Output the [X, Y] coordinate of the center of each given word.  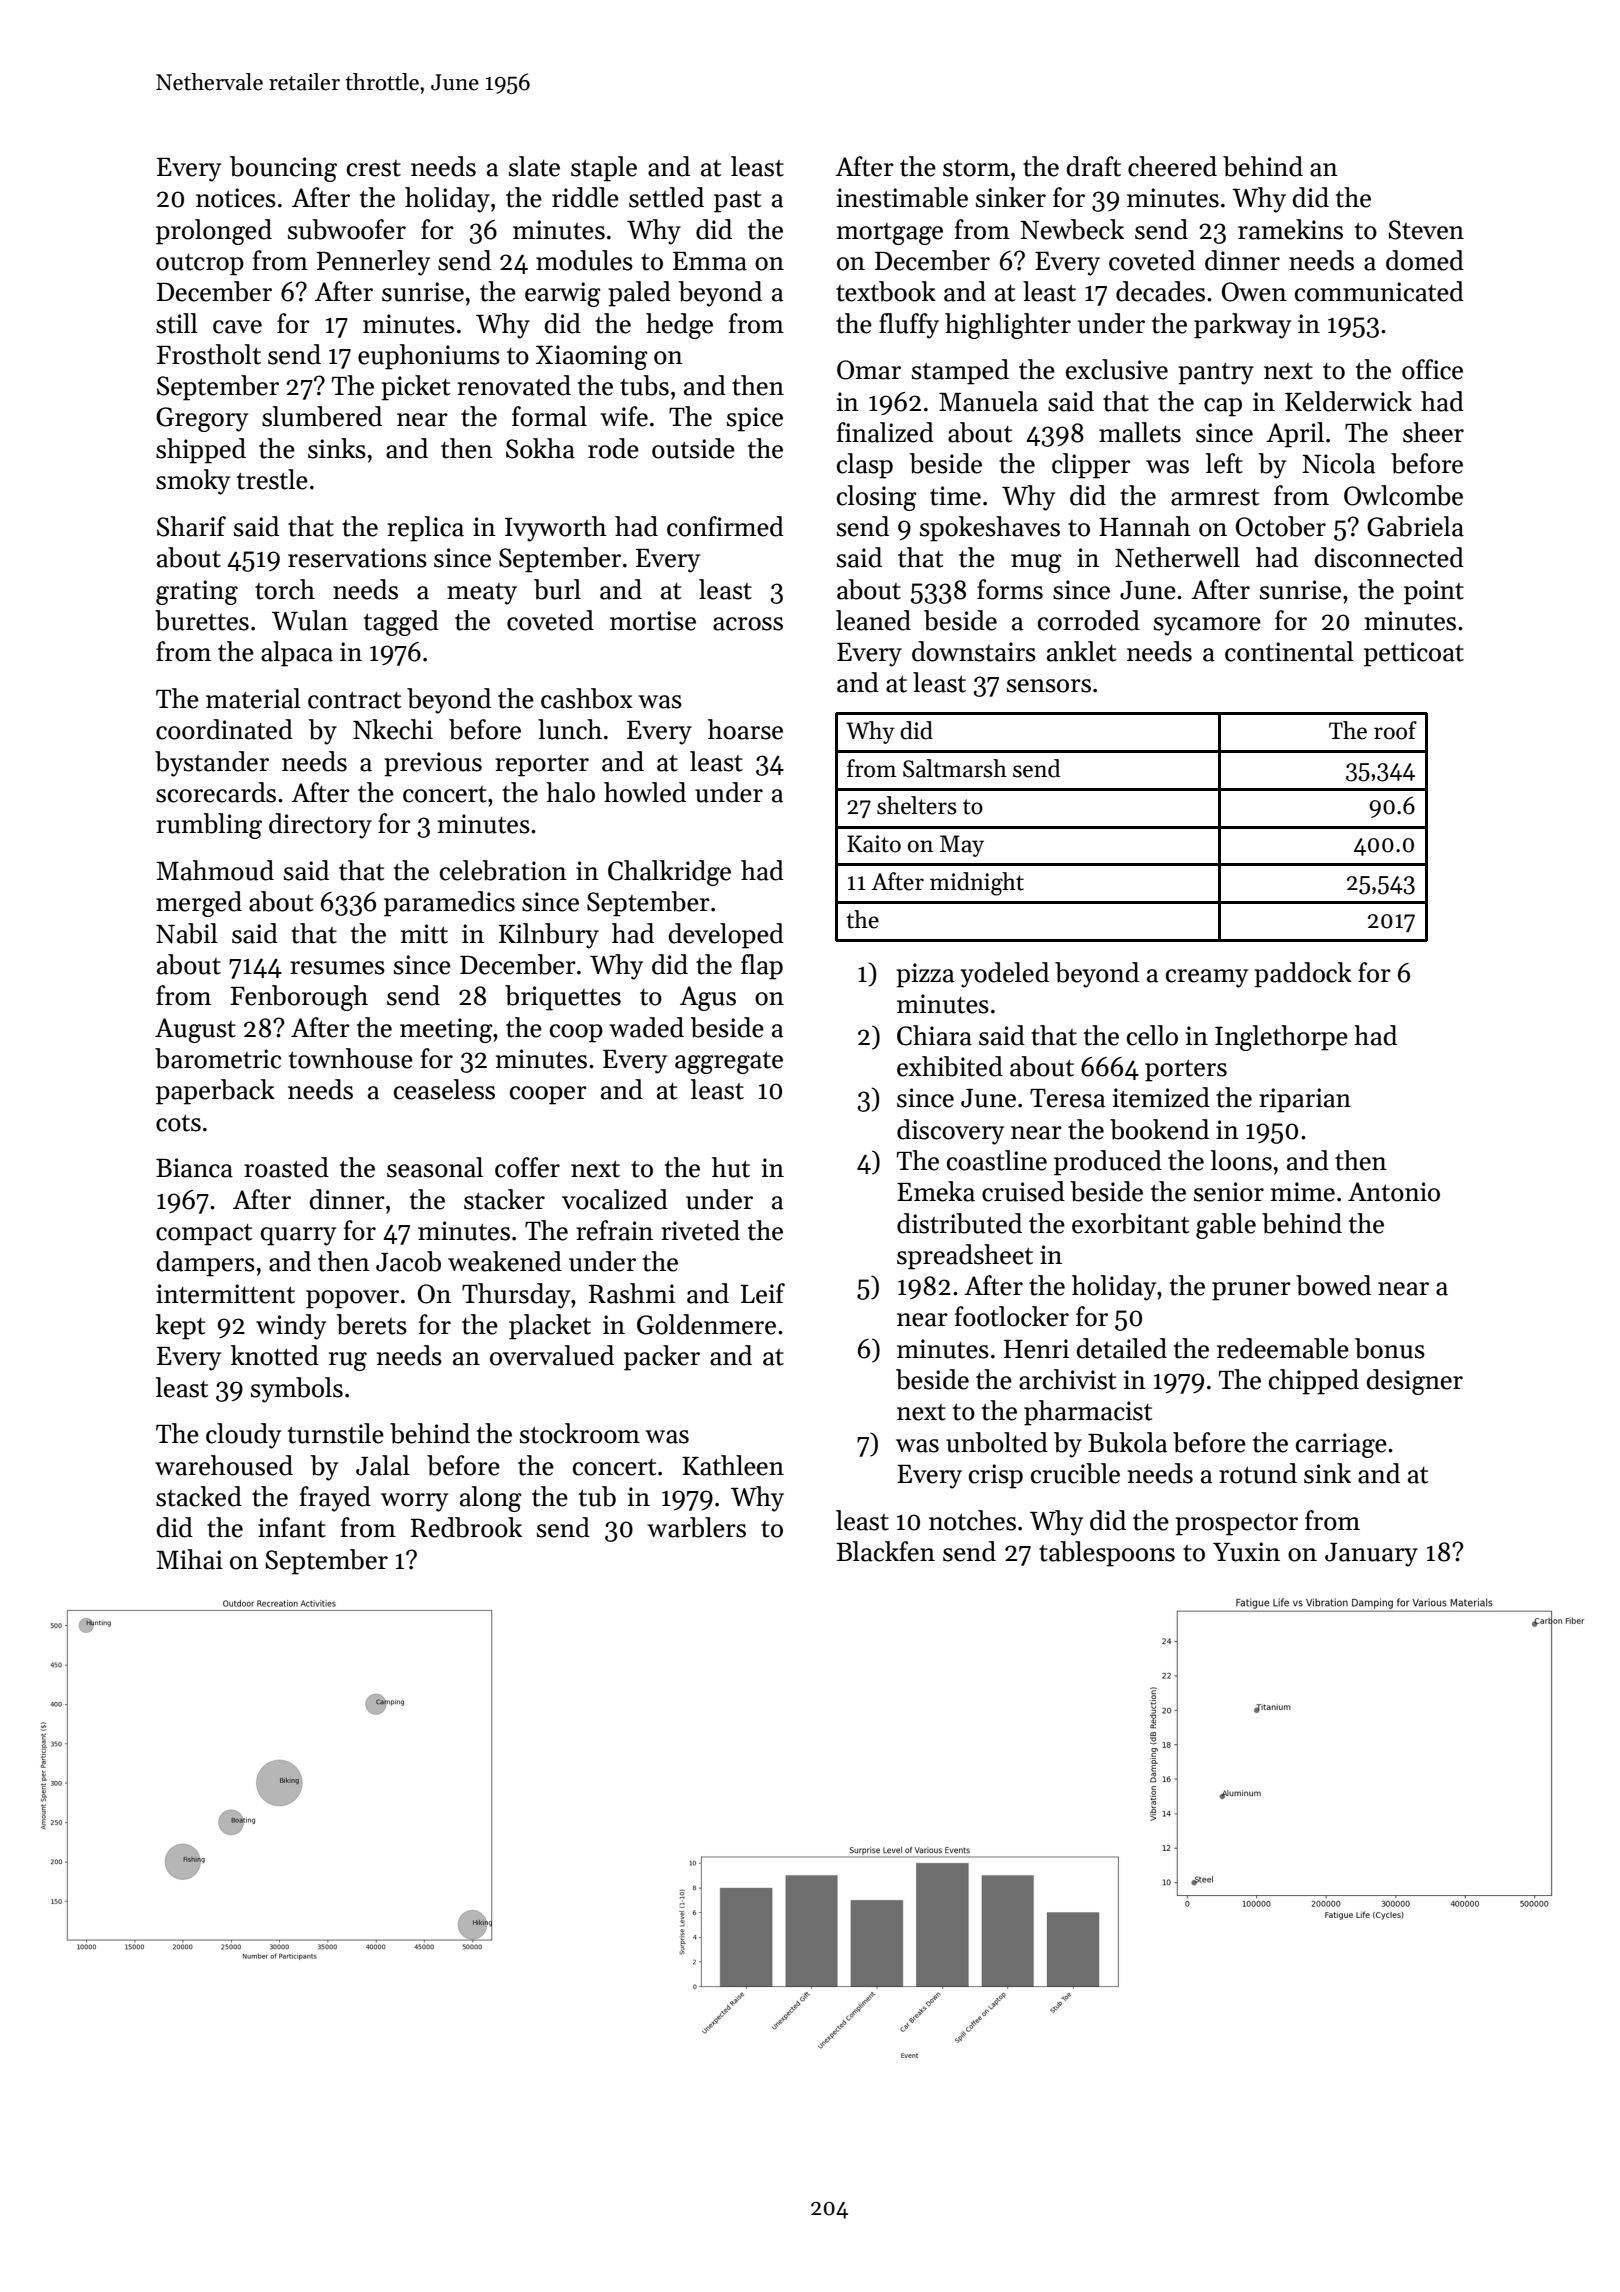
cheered [1172, 166]
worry [414, 1502]
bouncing [283, 169]
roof [1395, 730]
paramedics [449, 904]
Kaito [874, 844]
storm [976, 168]
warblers [696, 1527]
